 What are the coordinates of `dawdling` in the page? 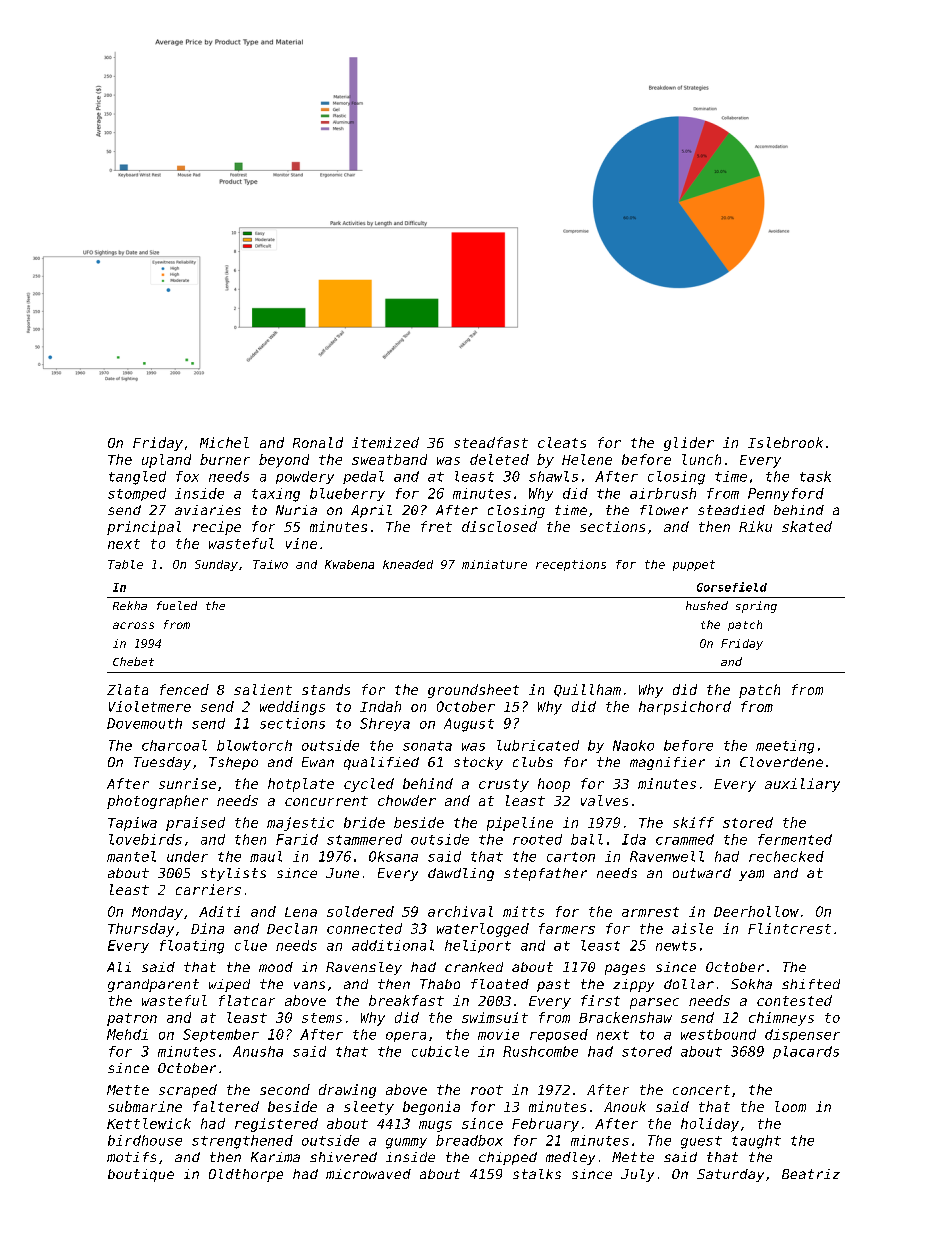 It's located at (461, 874).
